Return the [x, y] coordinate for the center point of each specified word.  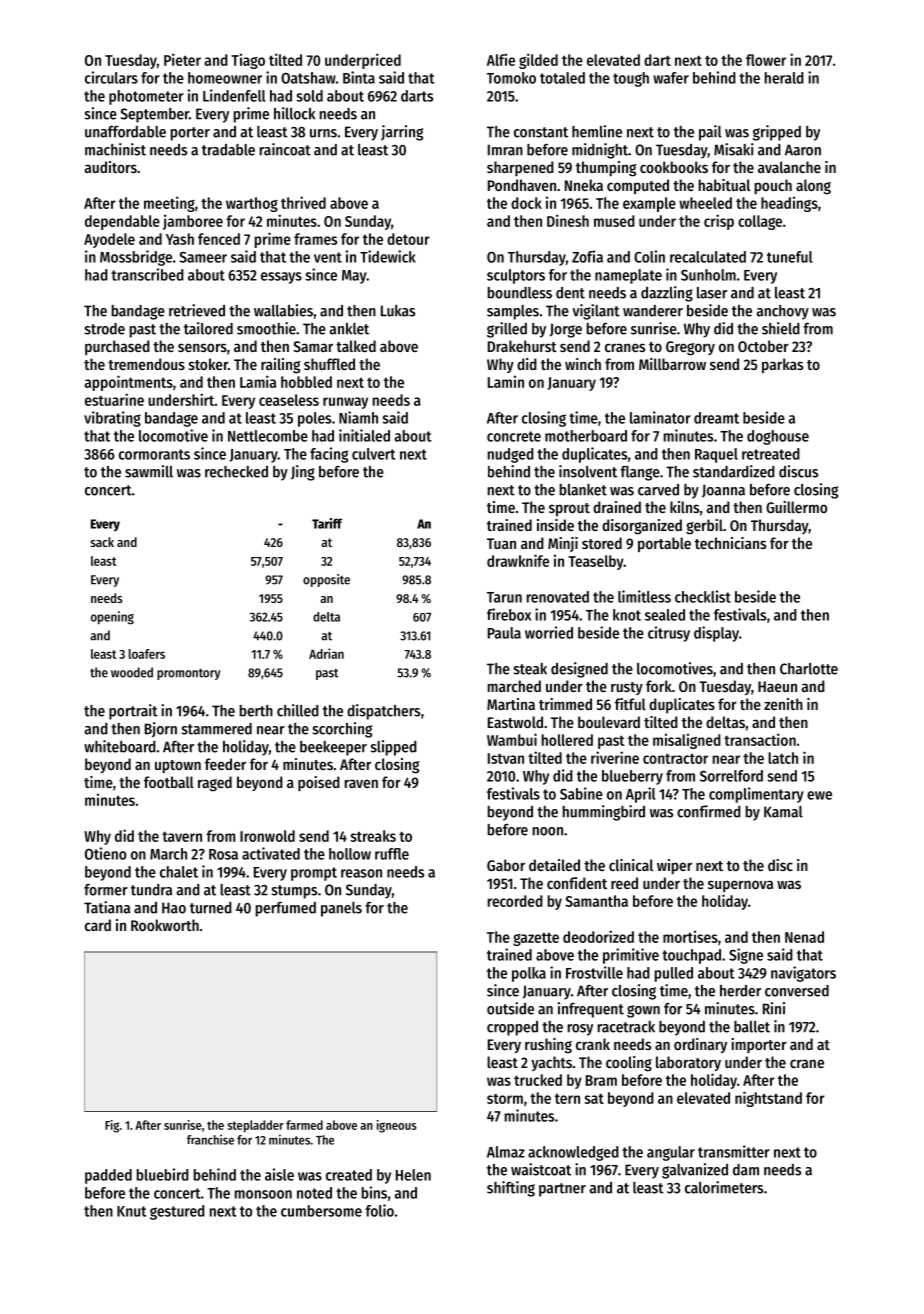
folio [379, 1210]
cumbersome [321, 1211]
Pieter [182, 59]
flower [766, 60]
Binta [359, 77]
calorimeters [724, 1187]
